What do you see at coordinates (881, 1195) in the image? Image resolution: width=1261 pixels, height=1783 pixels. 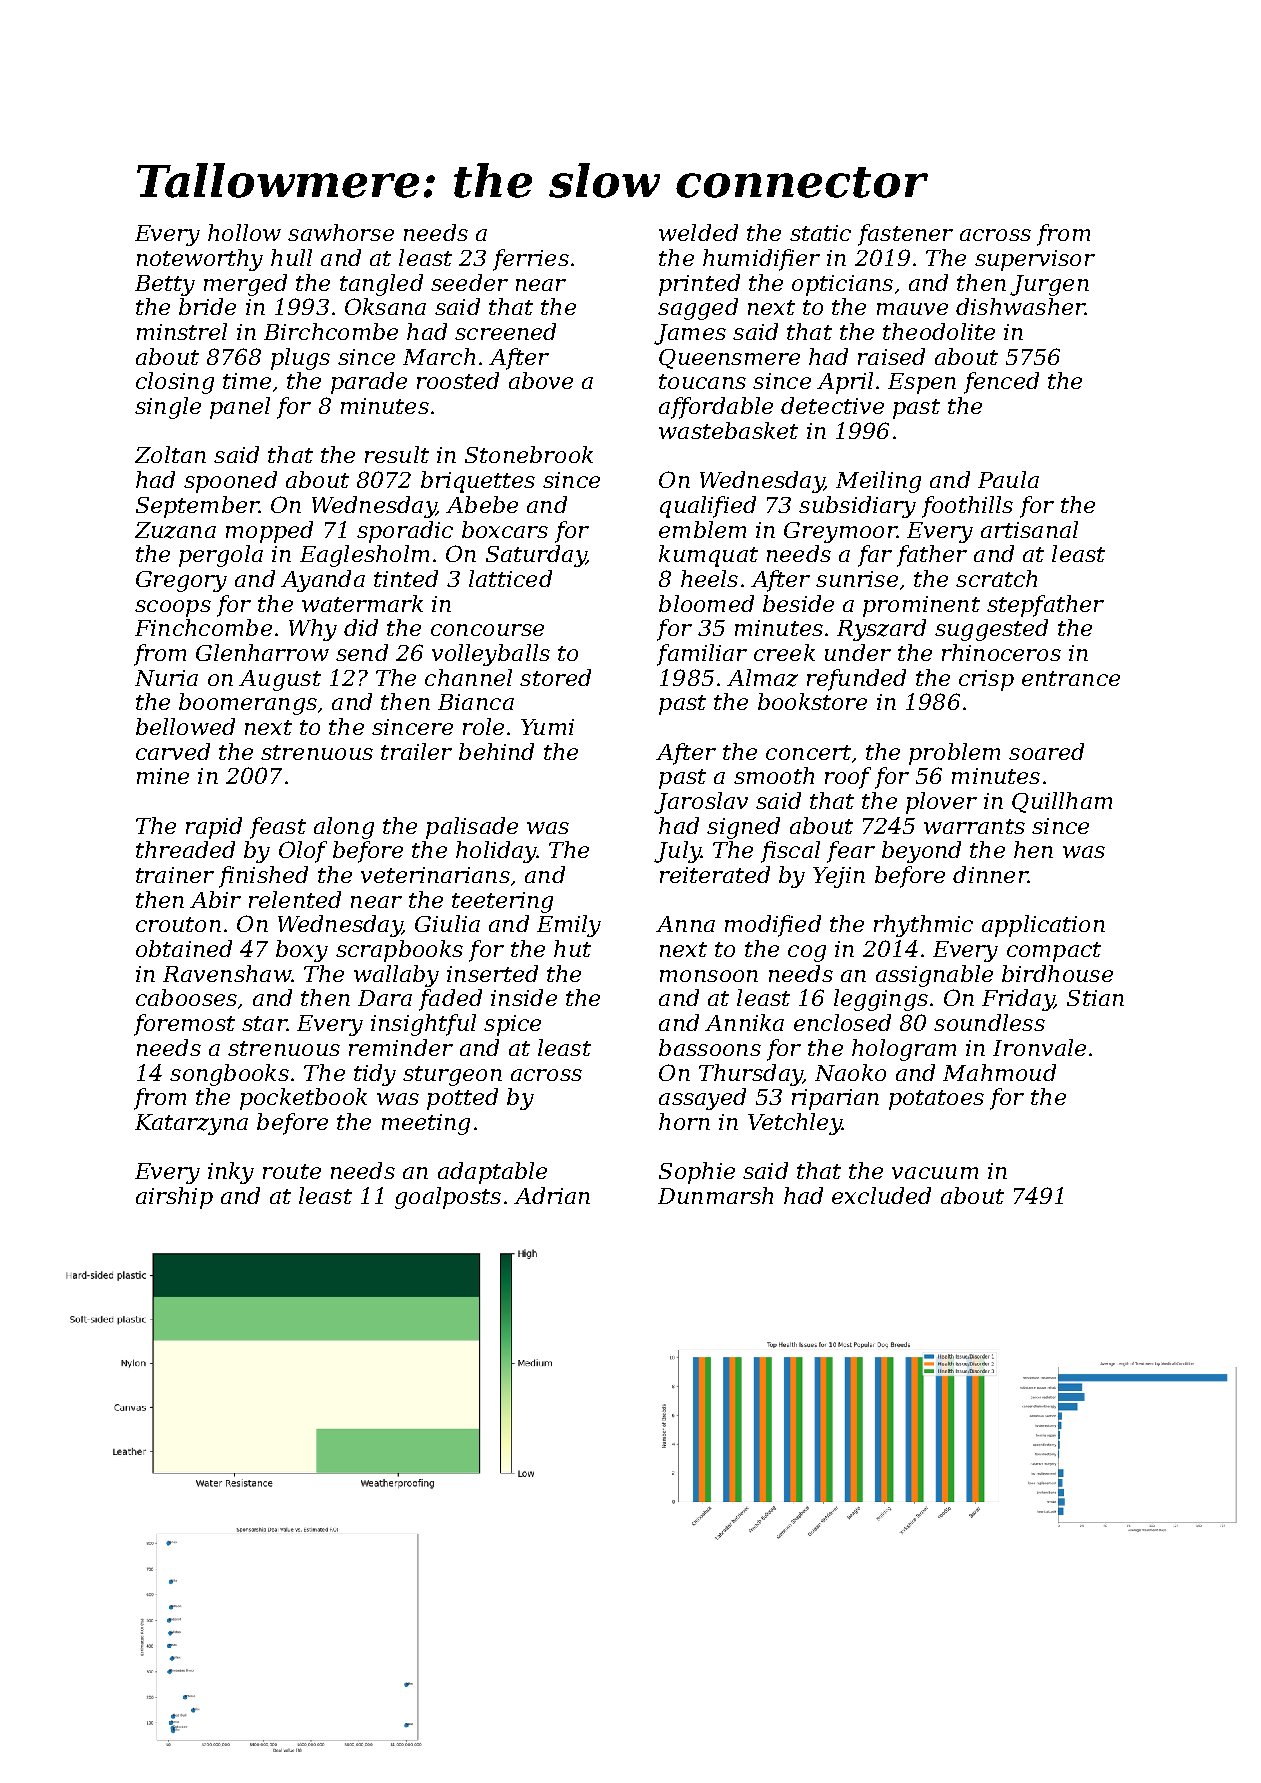 I see `excluded` at bounding box center [881, 1195].
